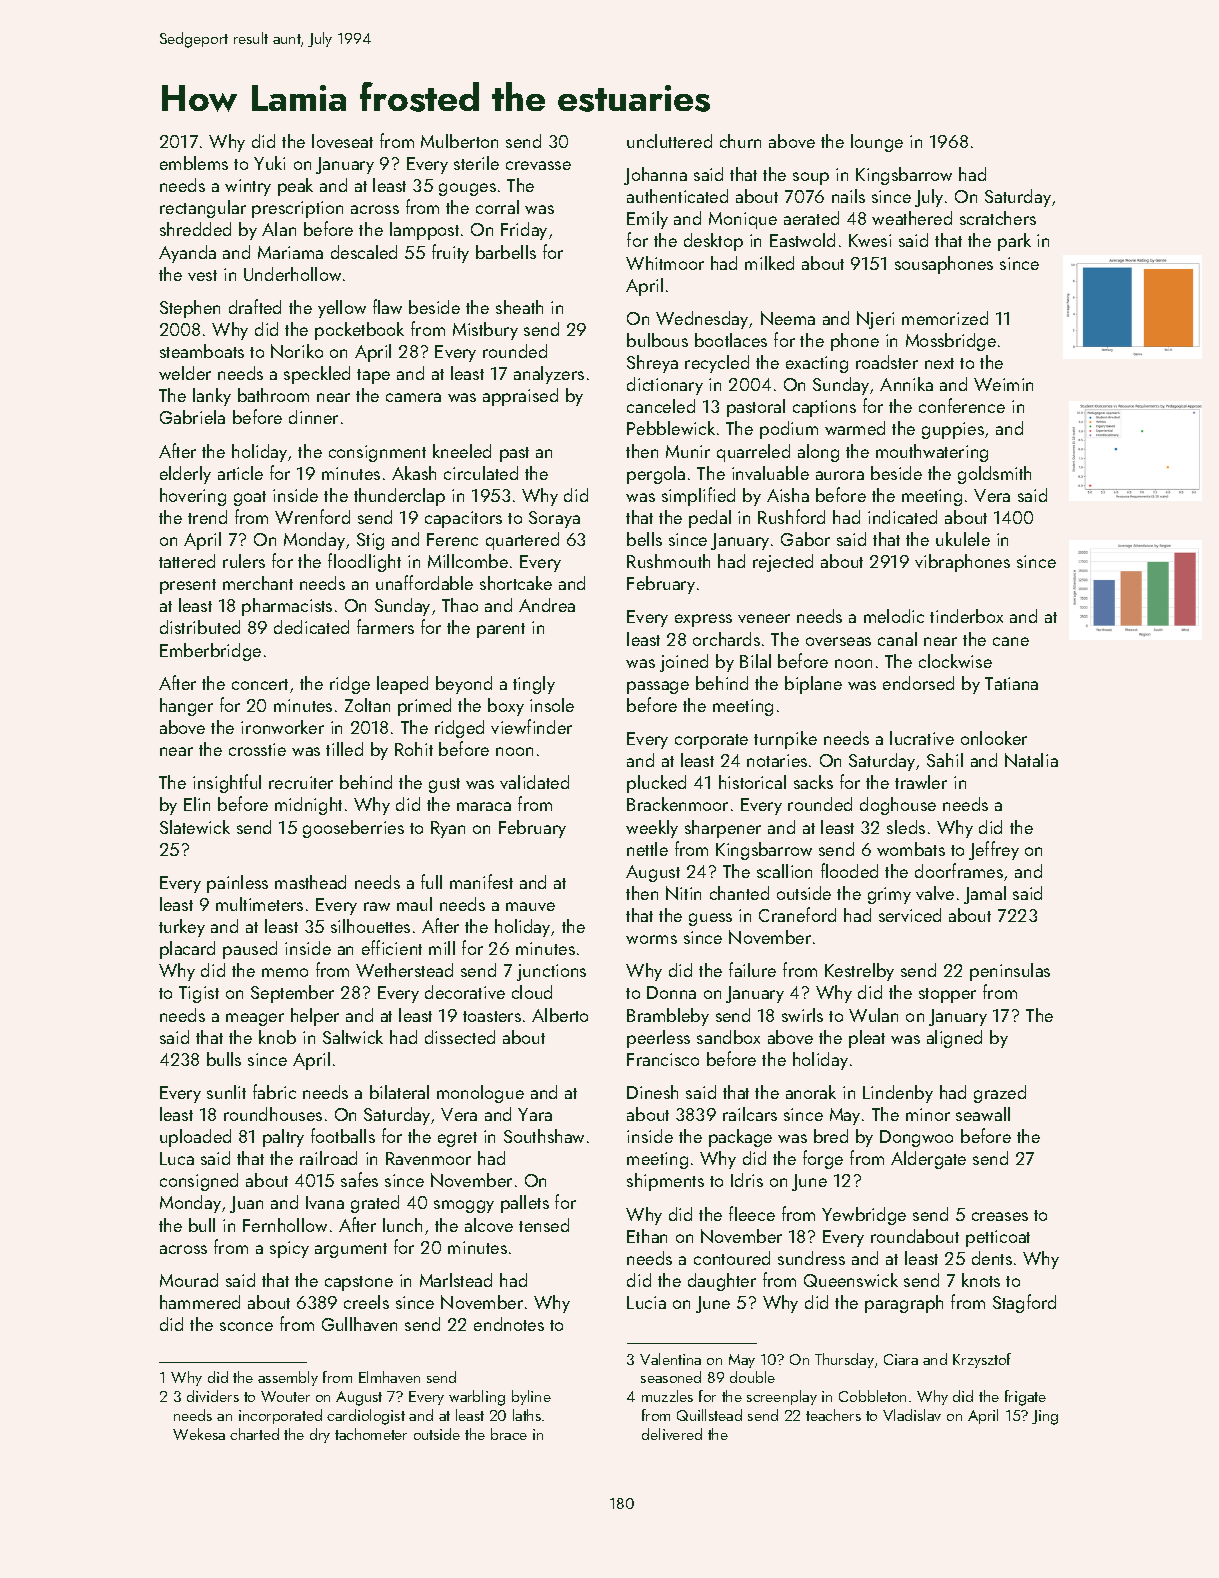 The image size is (1219, 1578). I want to click on emblems, so click(194, 163).
